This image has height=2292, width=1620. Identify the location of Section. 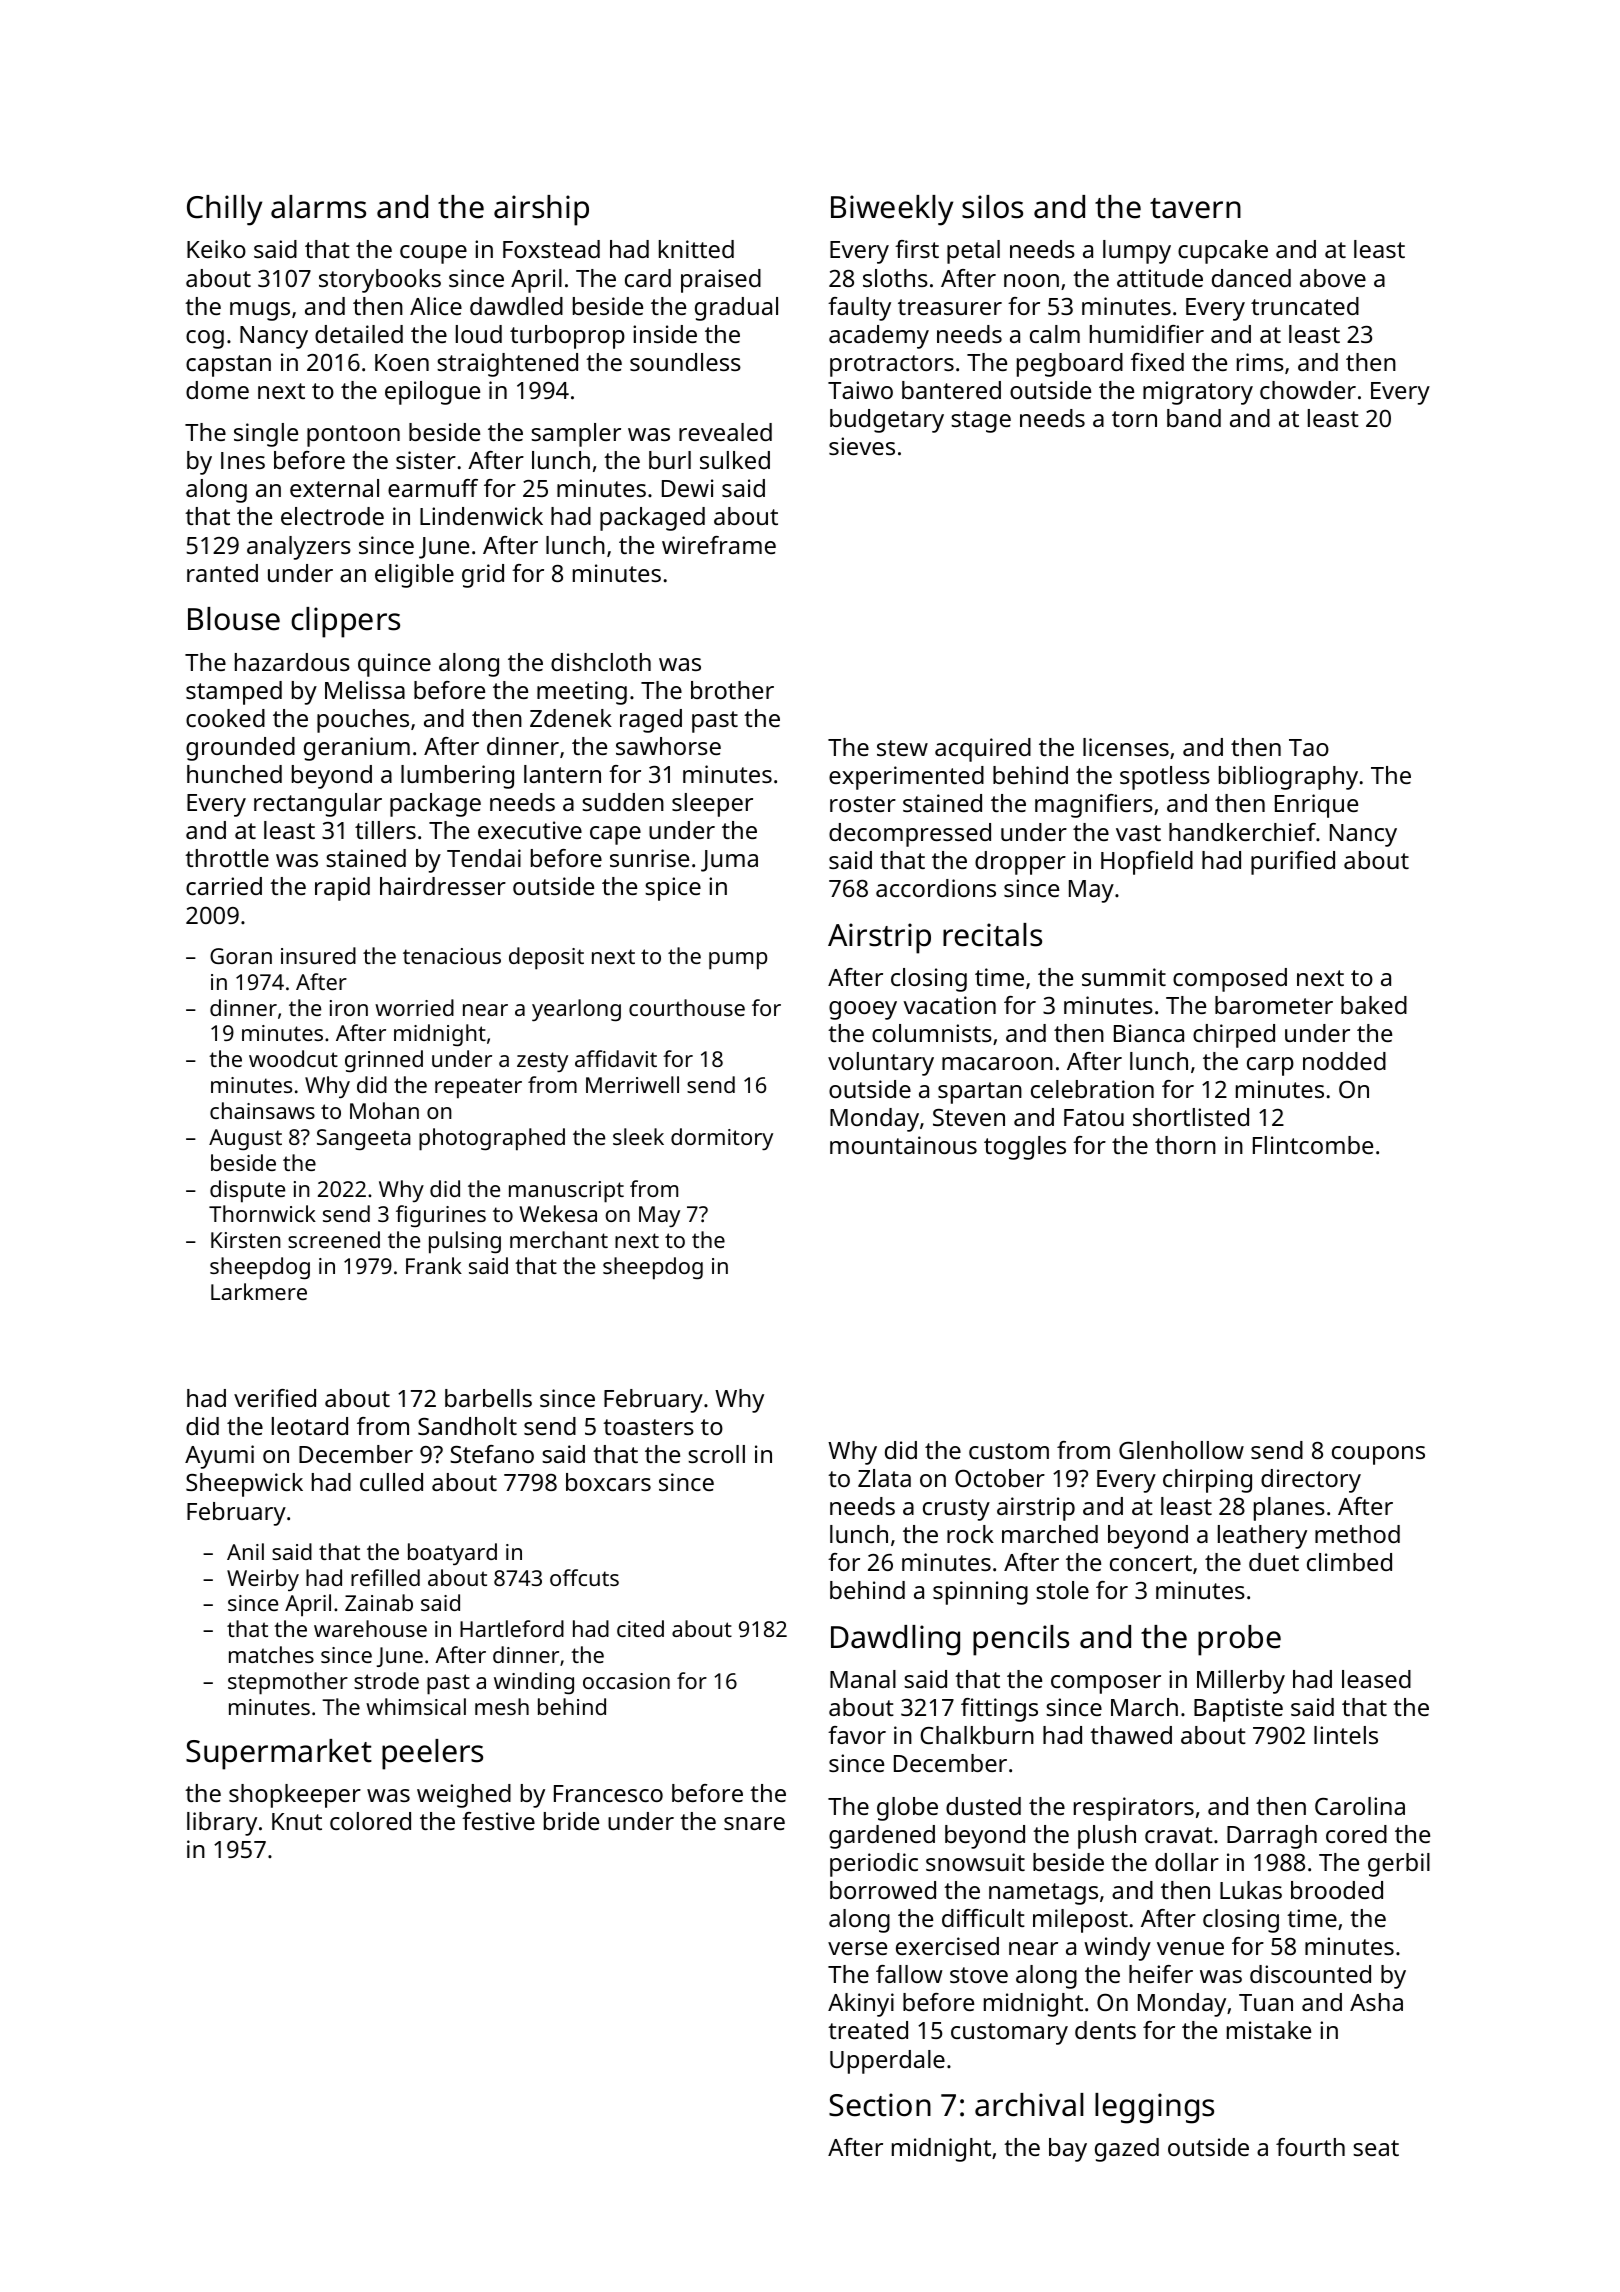
(880, 2105).
